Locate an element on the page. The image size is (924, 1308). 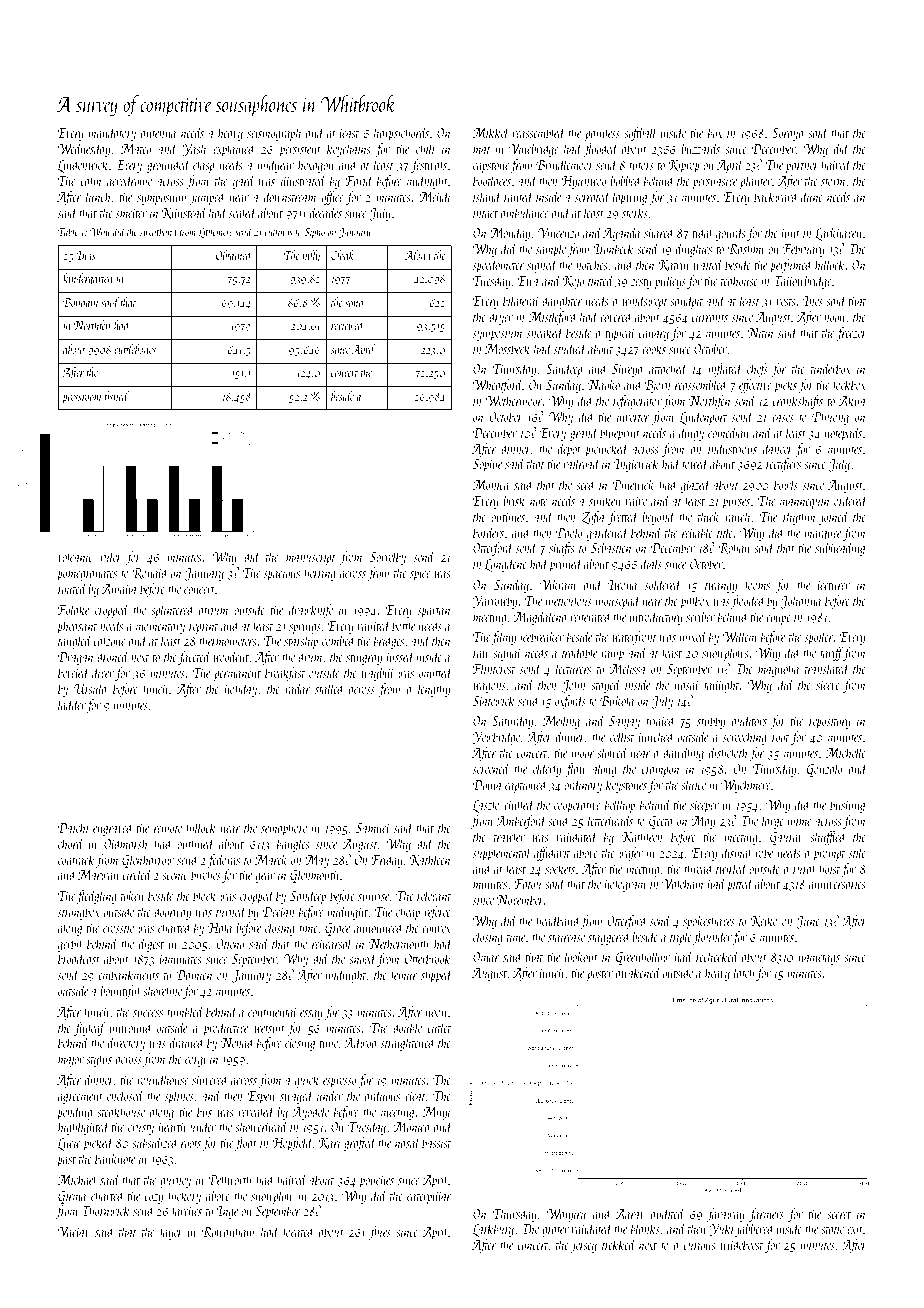
Willem is located at coordinates (740, 636).
